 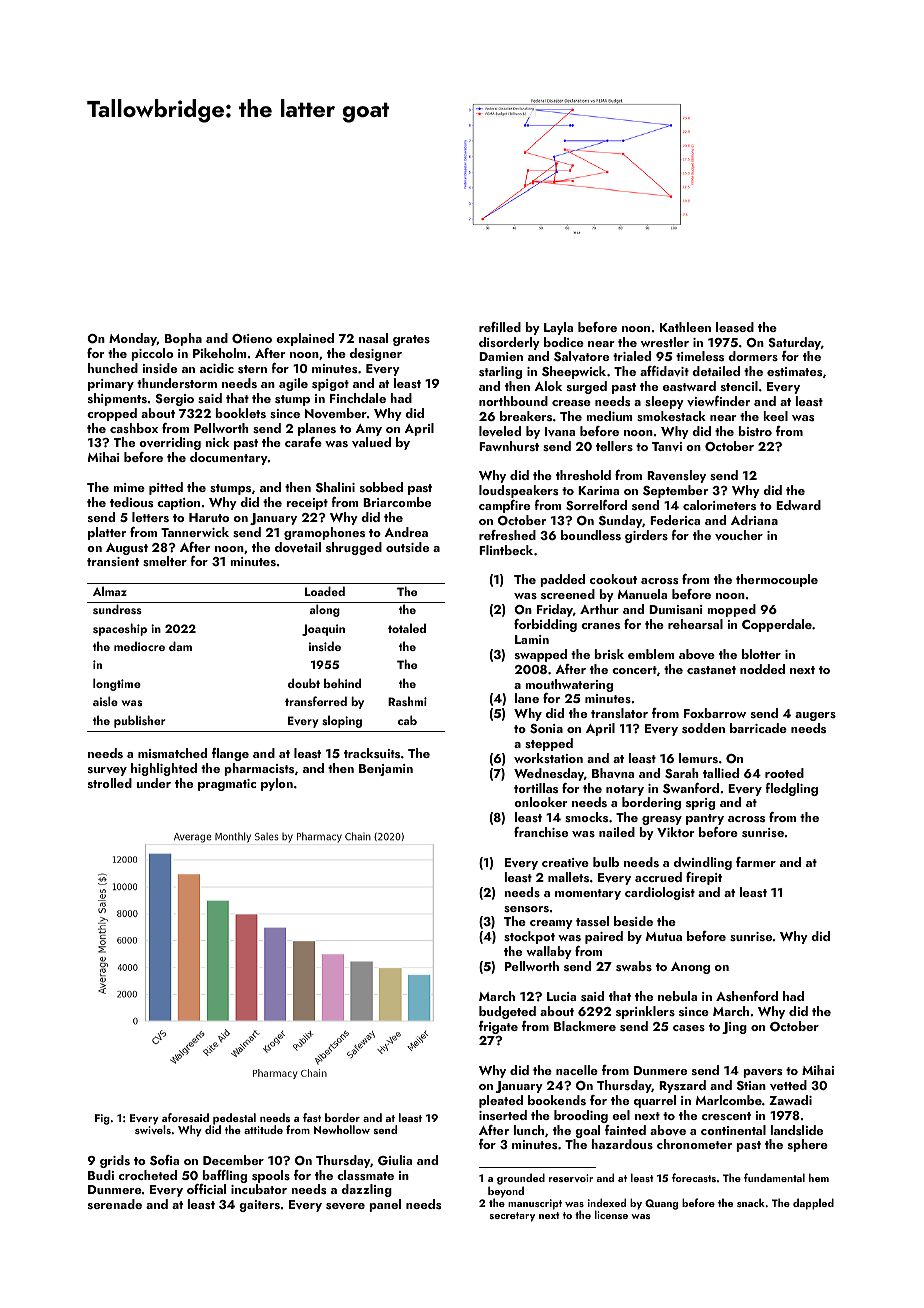 I want to click on Kathleen, so click(x=685, y=327).
